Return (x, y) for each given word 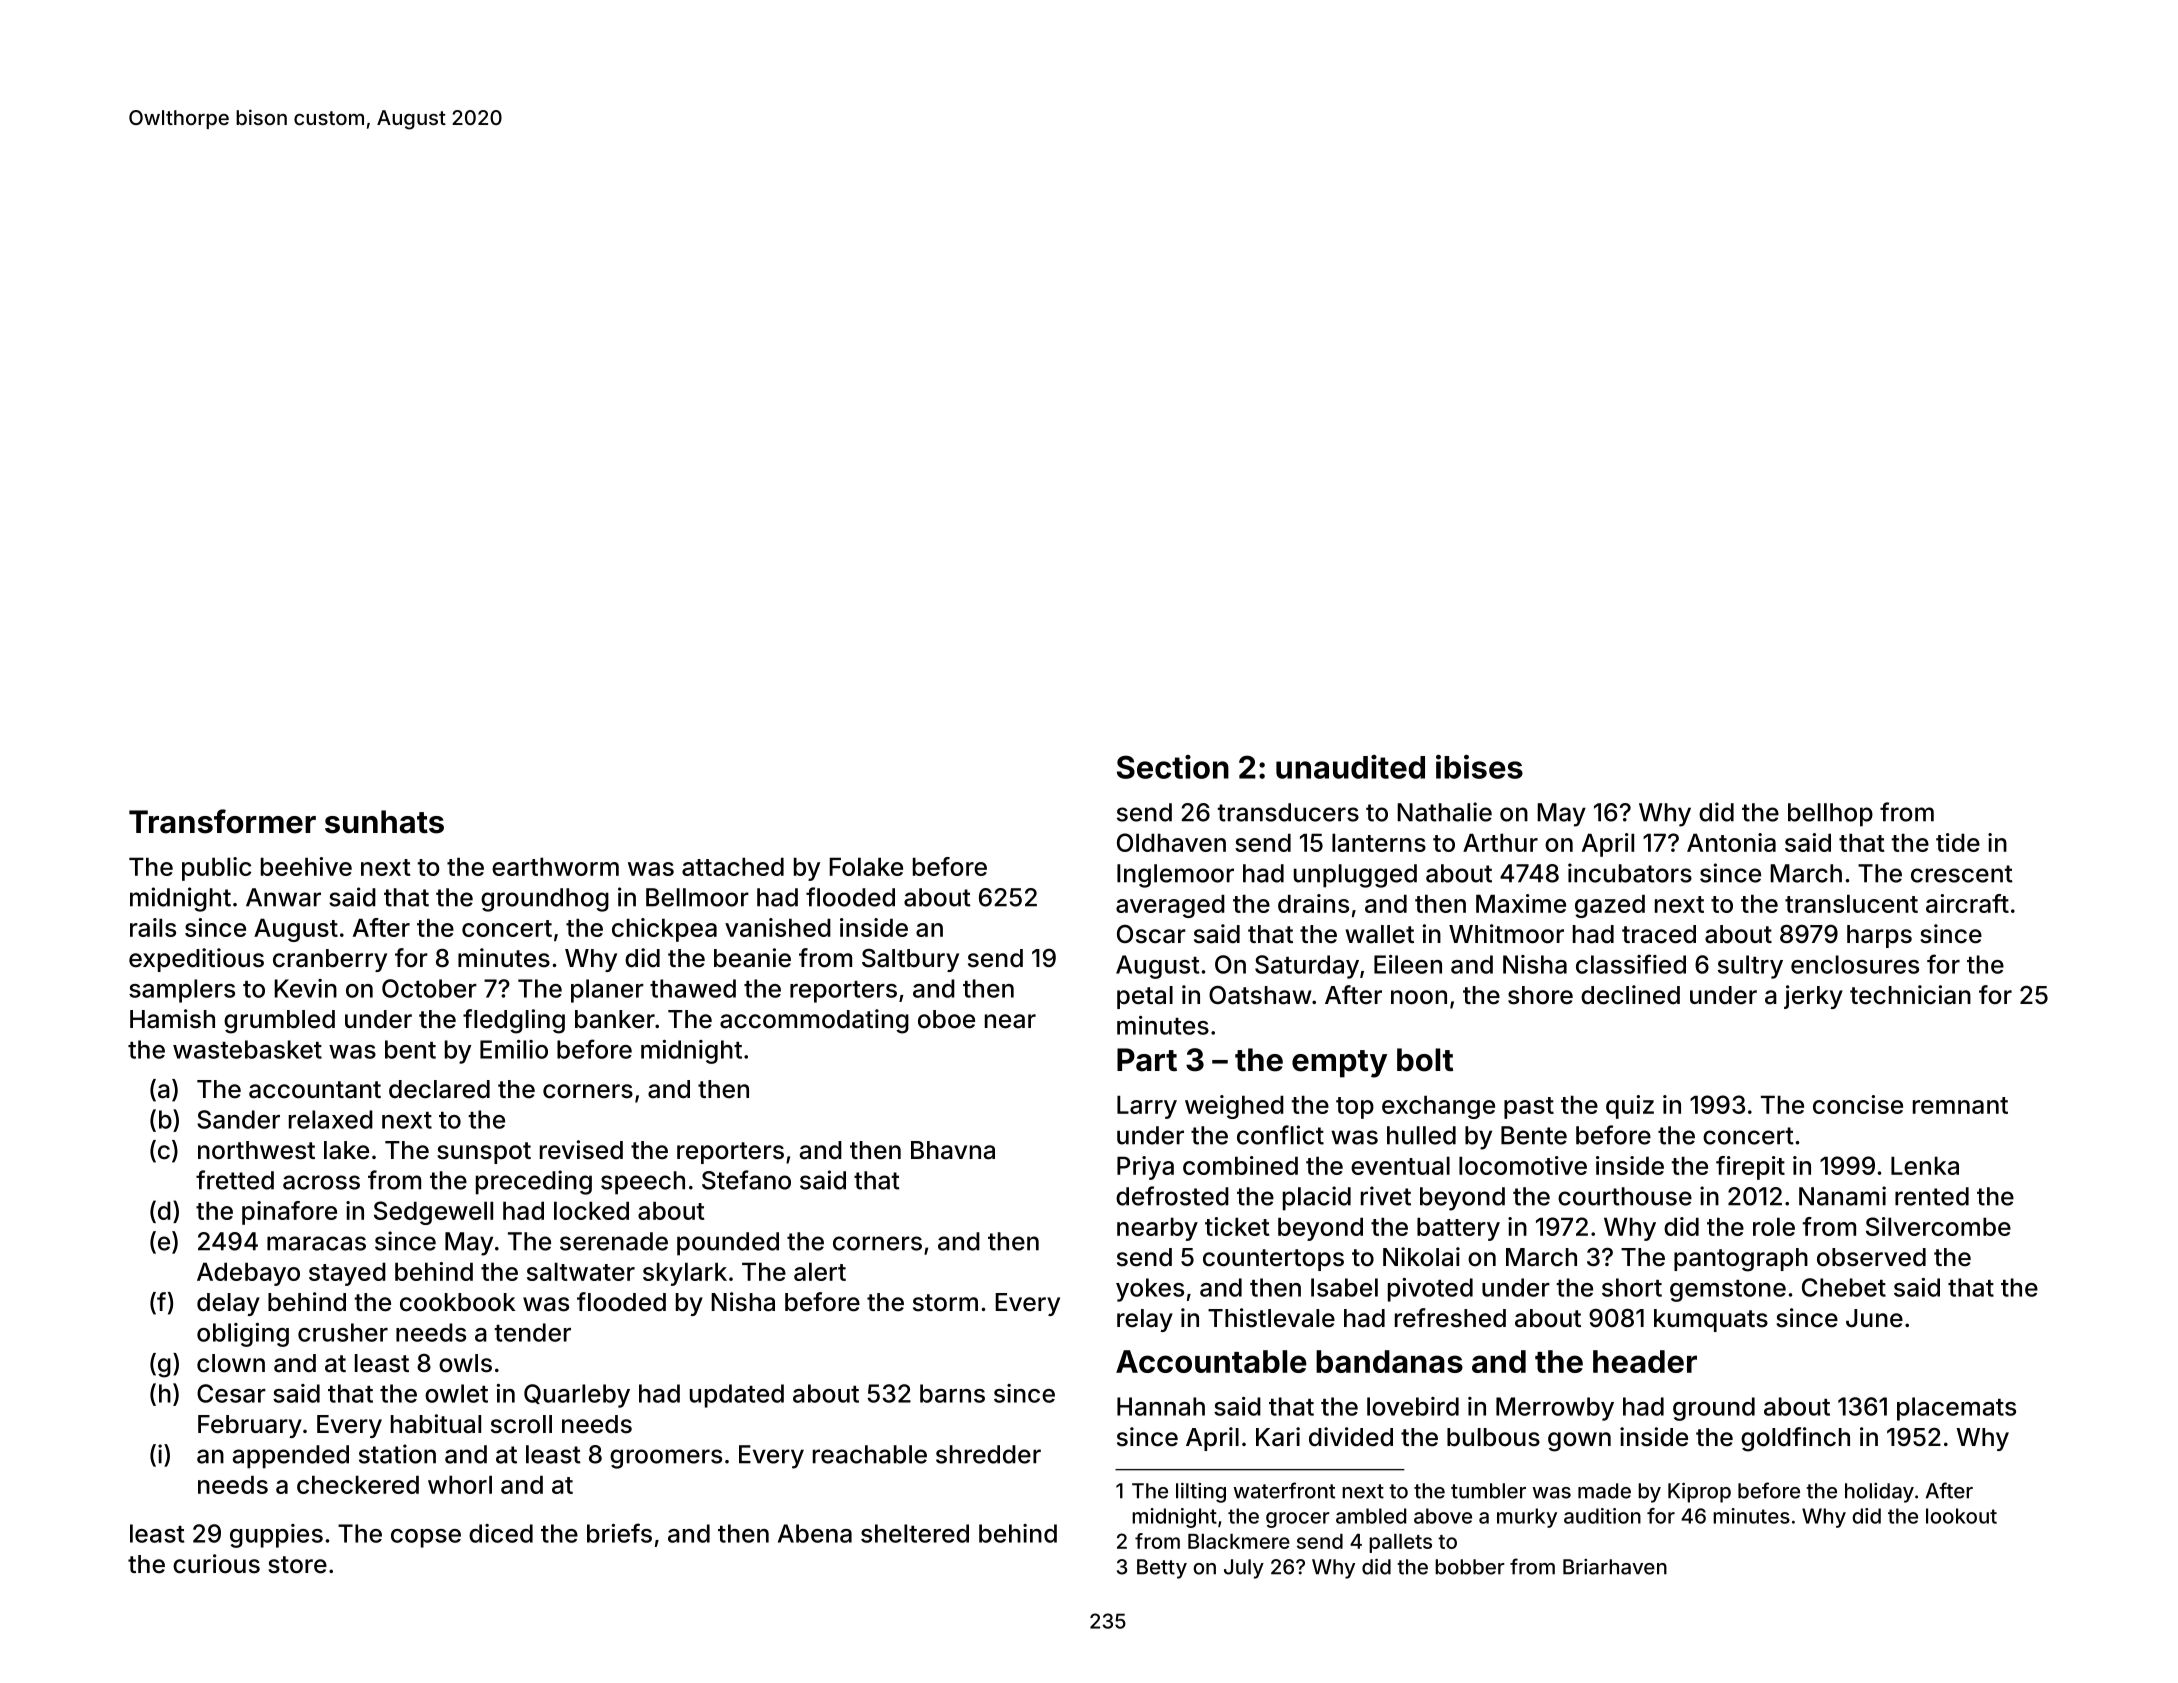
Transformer (222, 821)
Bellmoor (697, 897)
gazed (1610, 906)
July (1244, 1569)
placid (1317, 1198)
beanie (752, 958)
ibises (1479, 767)
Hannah (1161, 1406)
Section (1173, 767)
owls (465, 1363)
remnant (1960, 1105)
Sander (238, 1119)
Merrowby (1555, 1409)
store (297, 1565)
